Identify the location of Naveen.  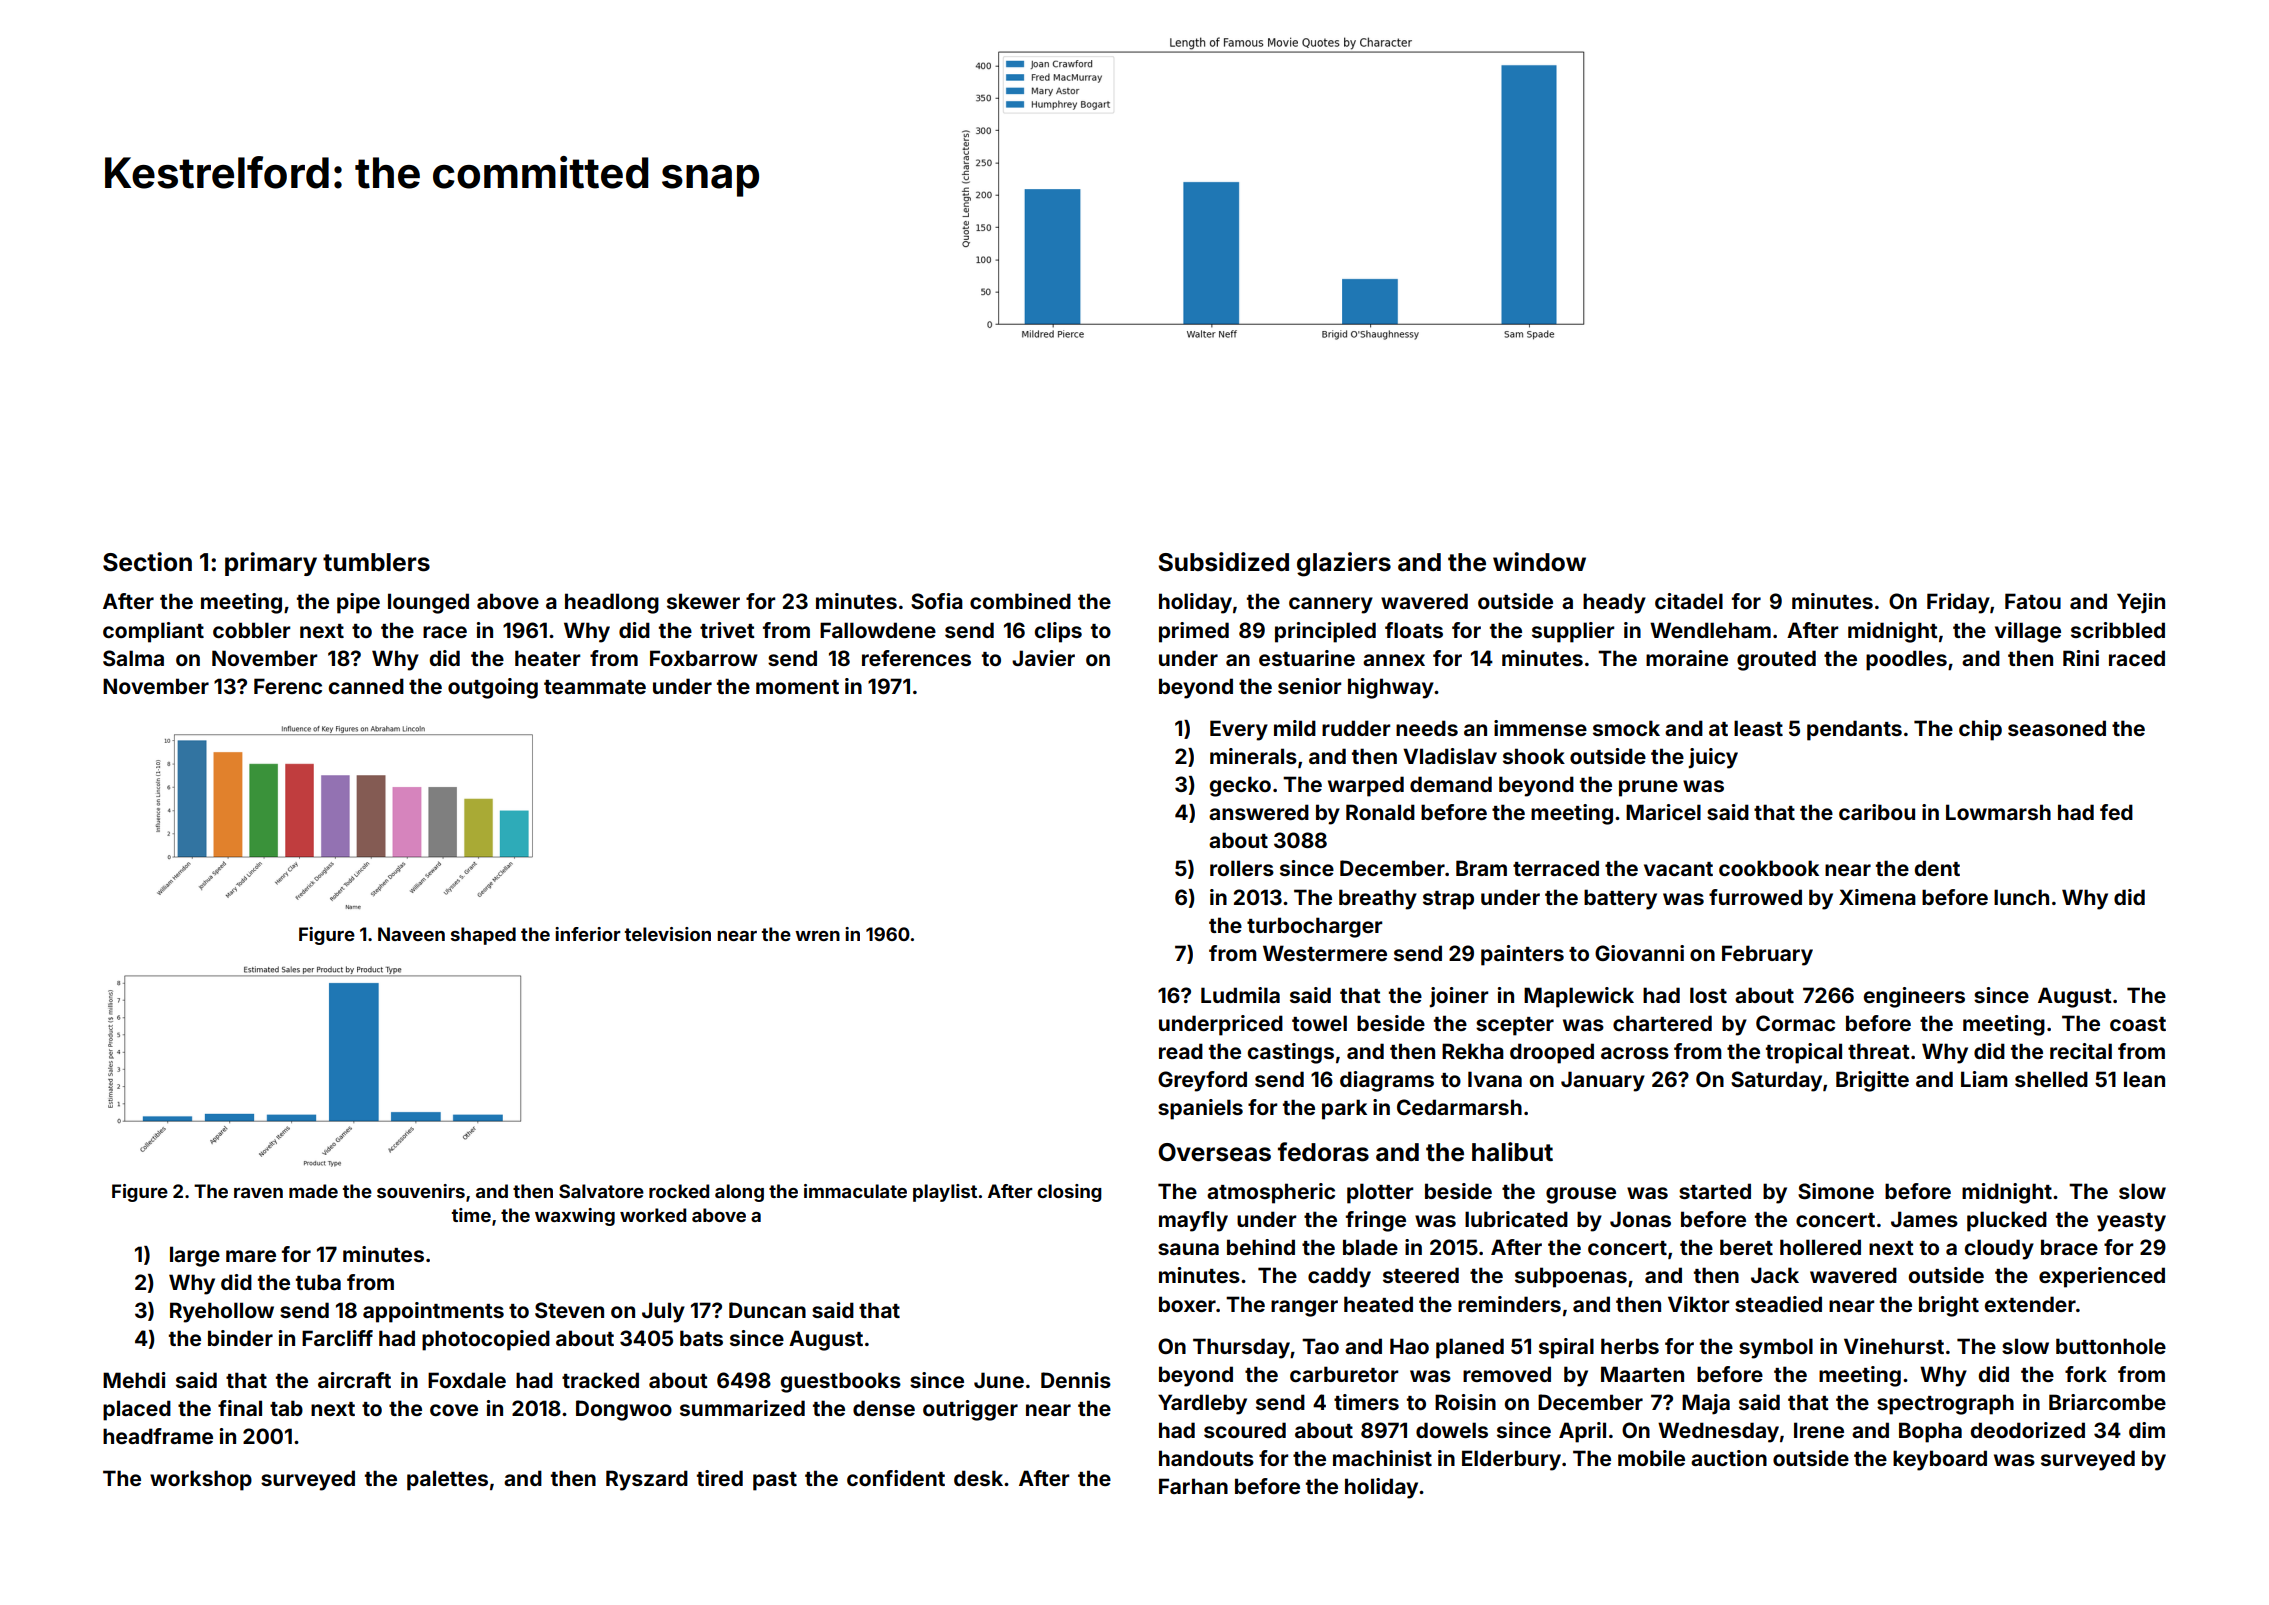
(411, 934).
